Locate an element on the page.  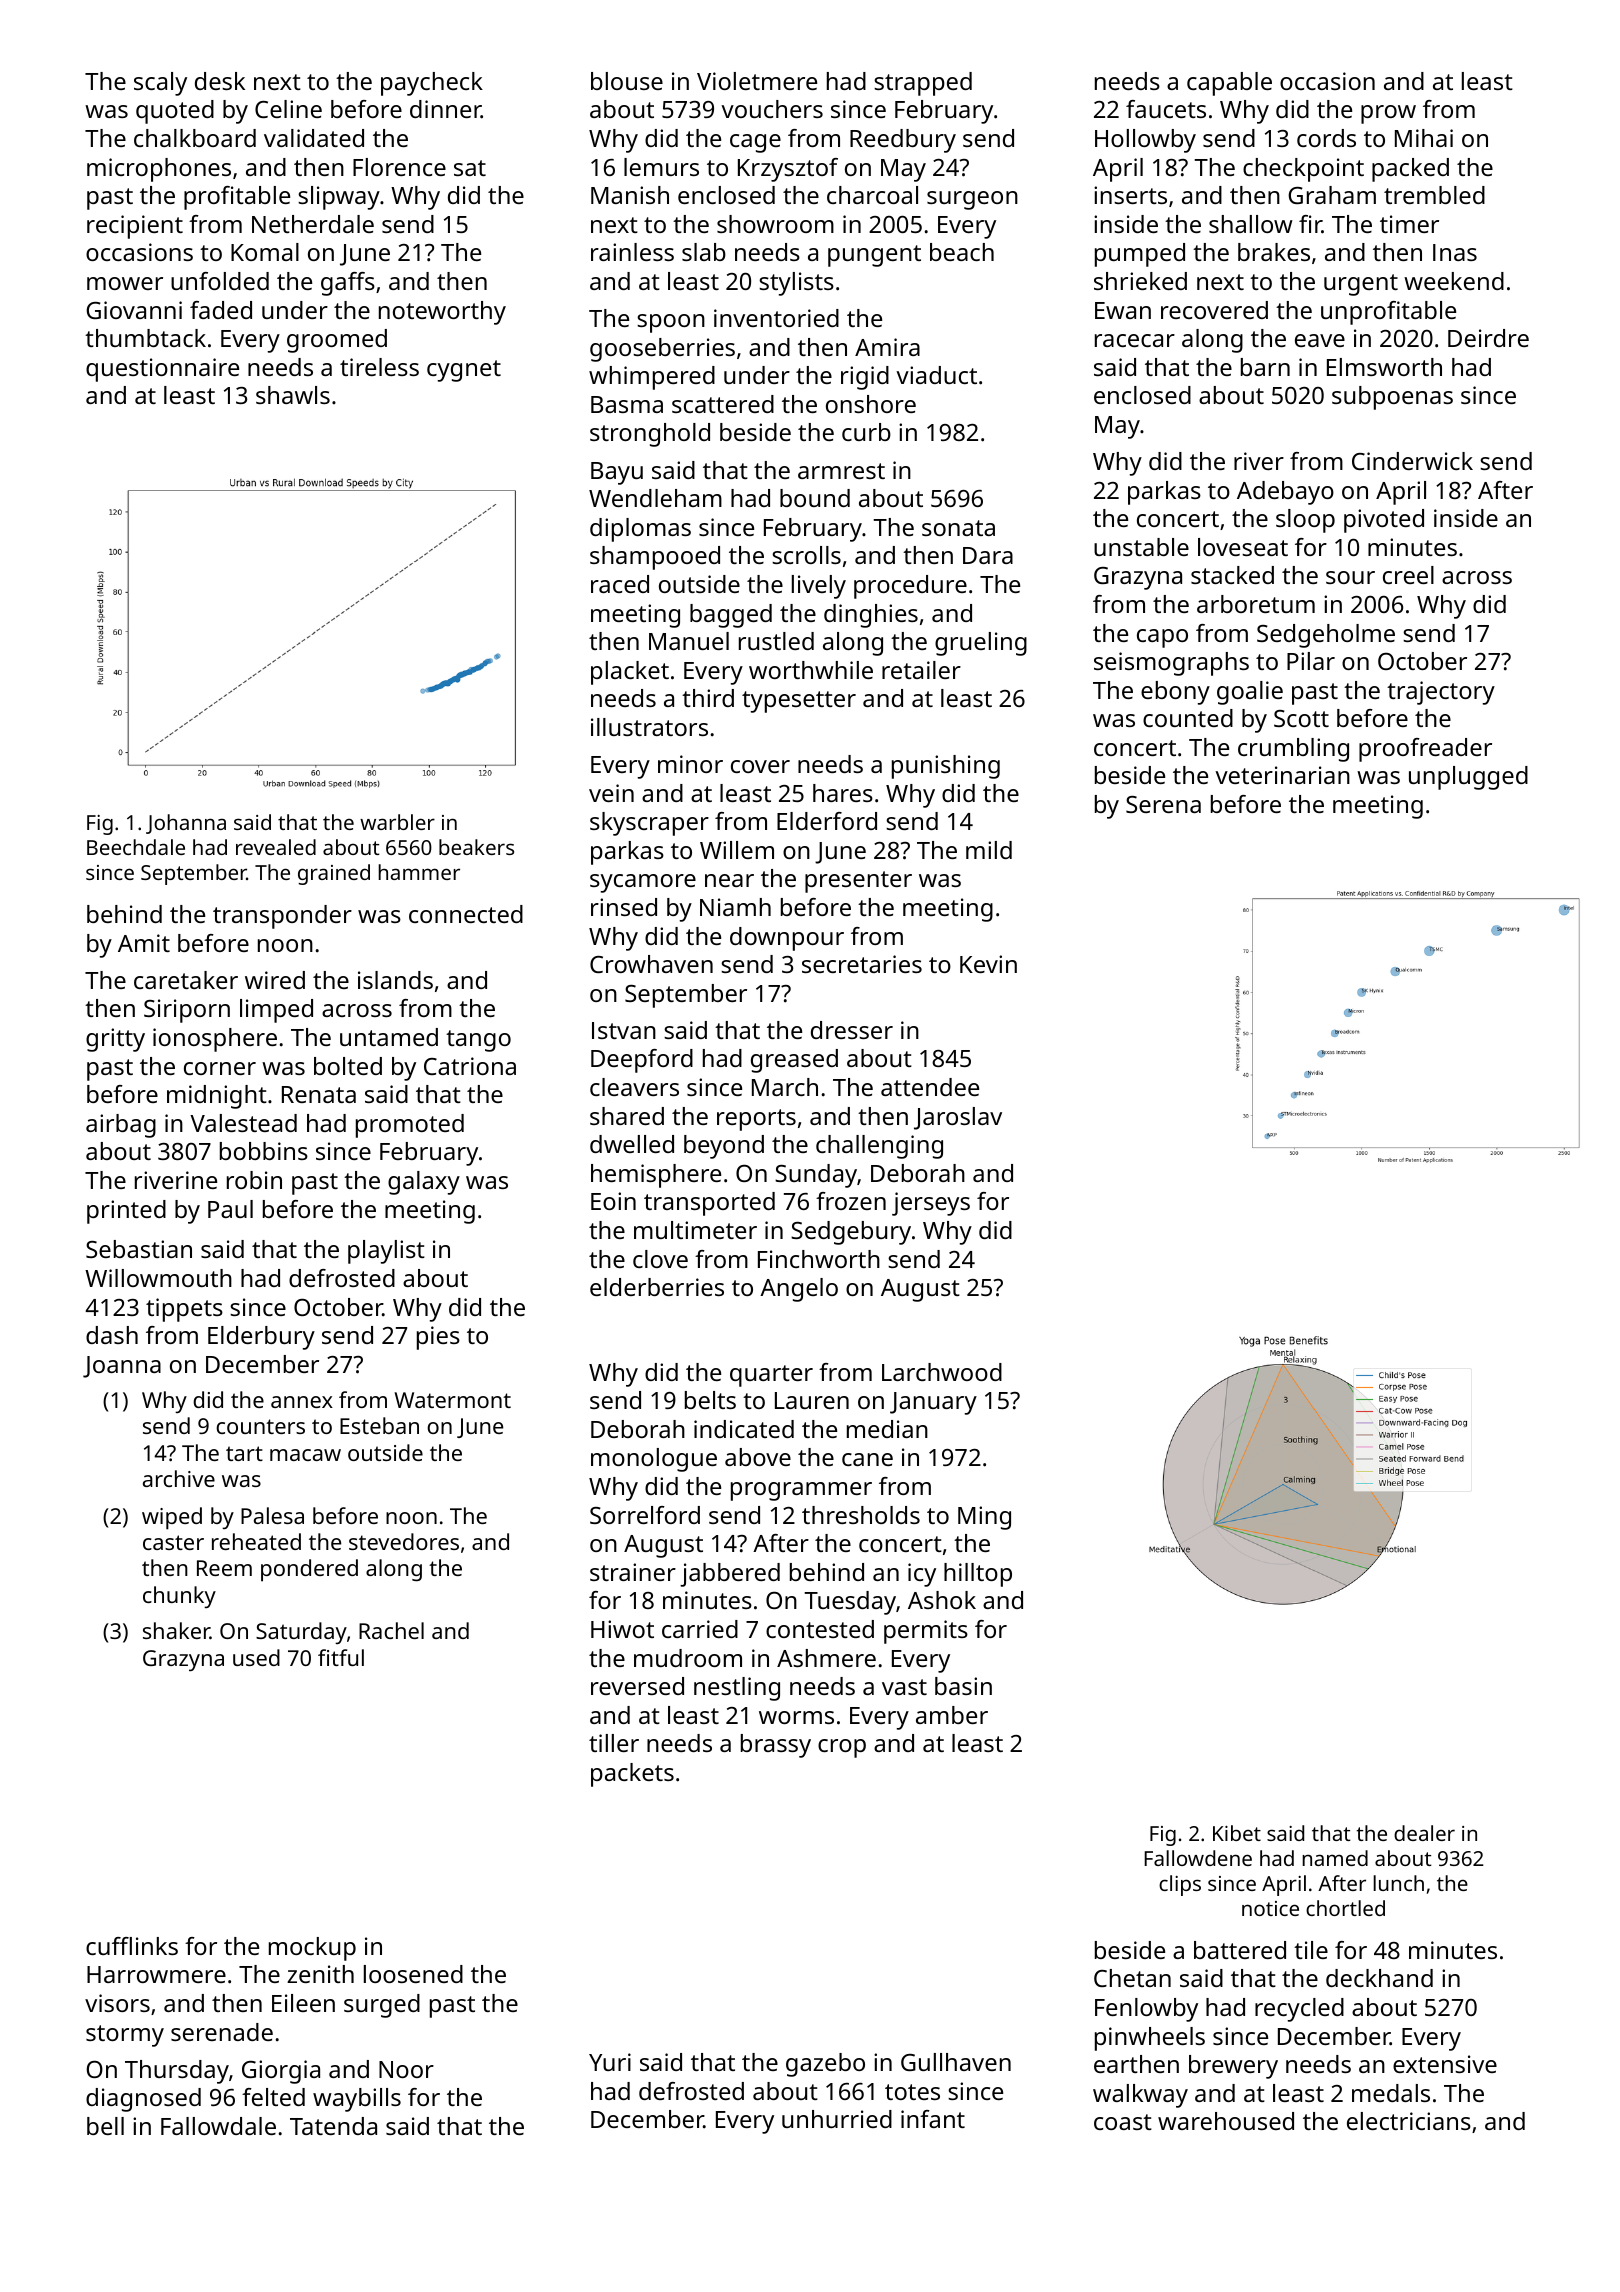
infant is located at coordinates (933, 2119).
